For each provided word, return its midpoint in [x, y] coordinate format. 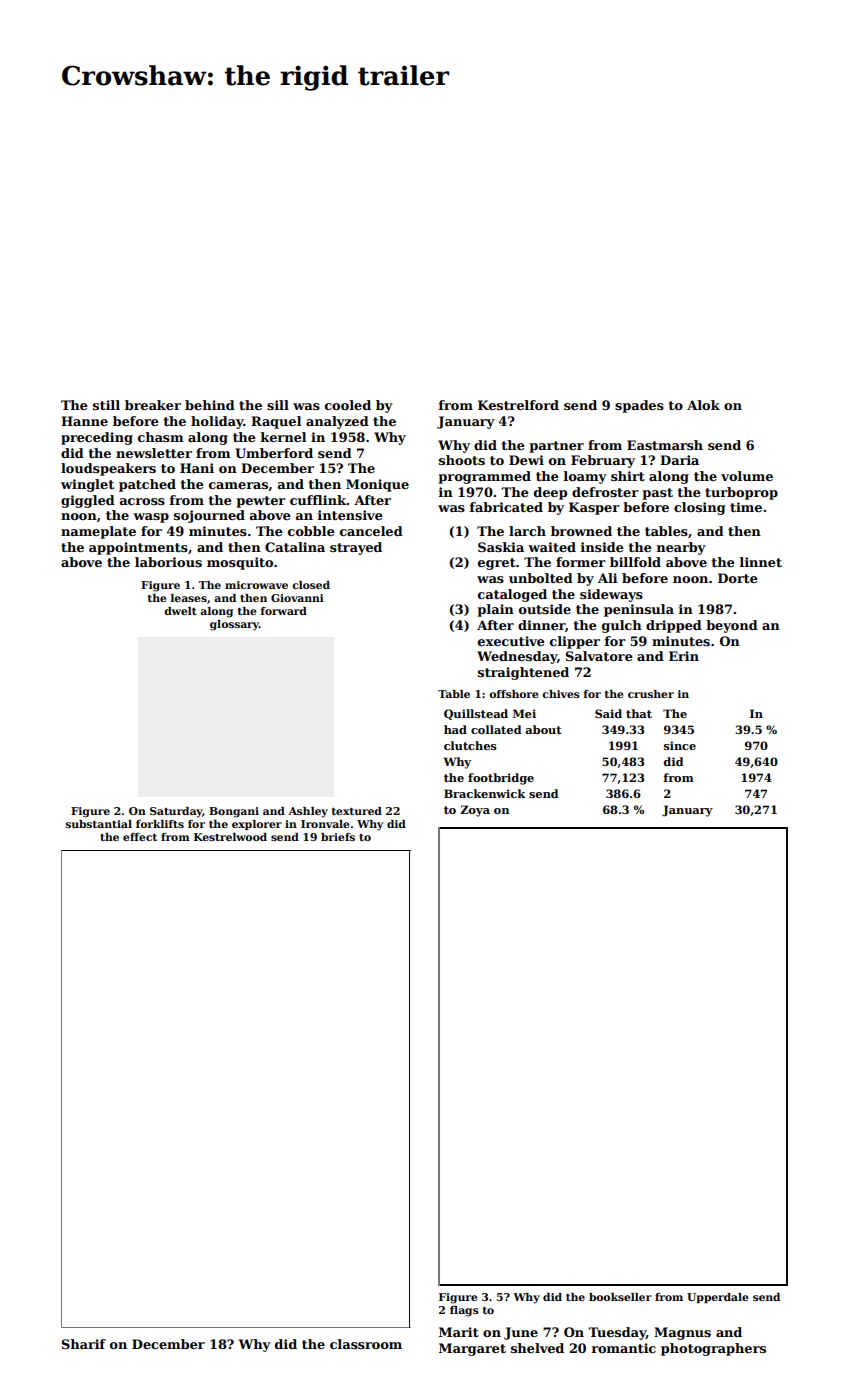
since [680, 745]
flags [464, 1311]
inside [602, 547]
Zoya [475, 811]
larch [527, 531]
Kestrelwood [230, 837]
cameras [238, 485]
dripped [674, 626]
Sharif [84, 1344]
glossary [234, 625]
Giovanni [297, 598]
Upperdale [717, 1298]
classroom [366, 1344]
